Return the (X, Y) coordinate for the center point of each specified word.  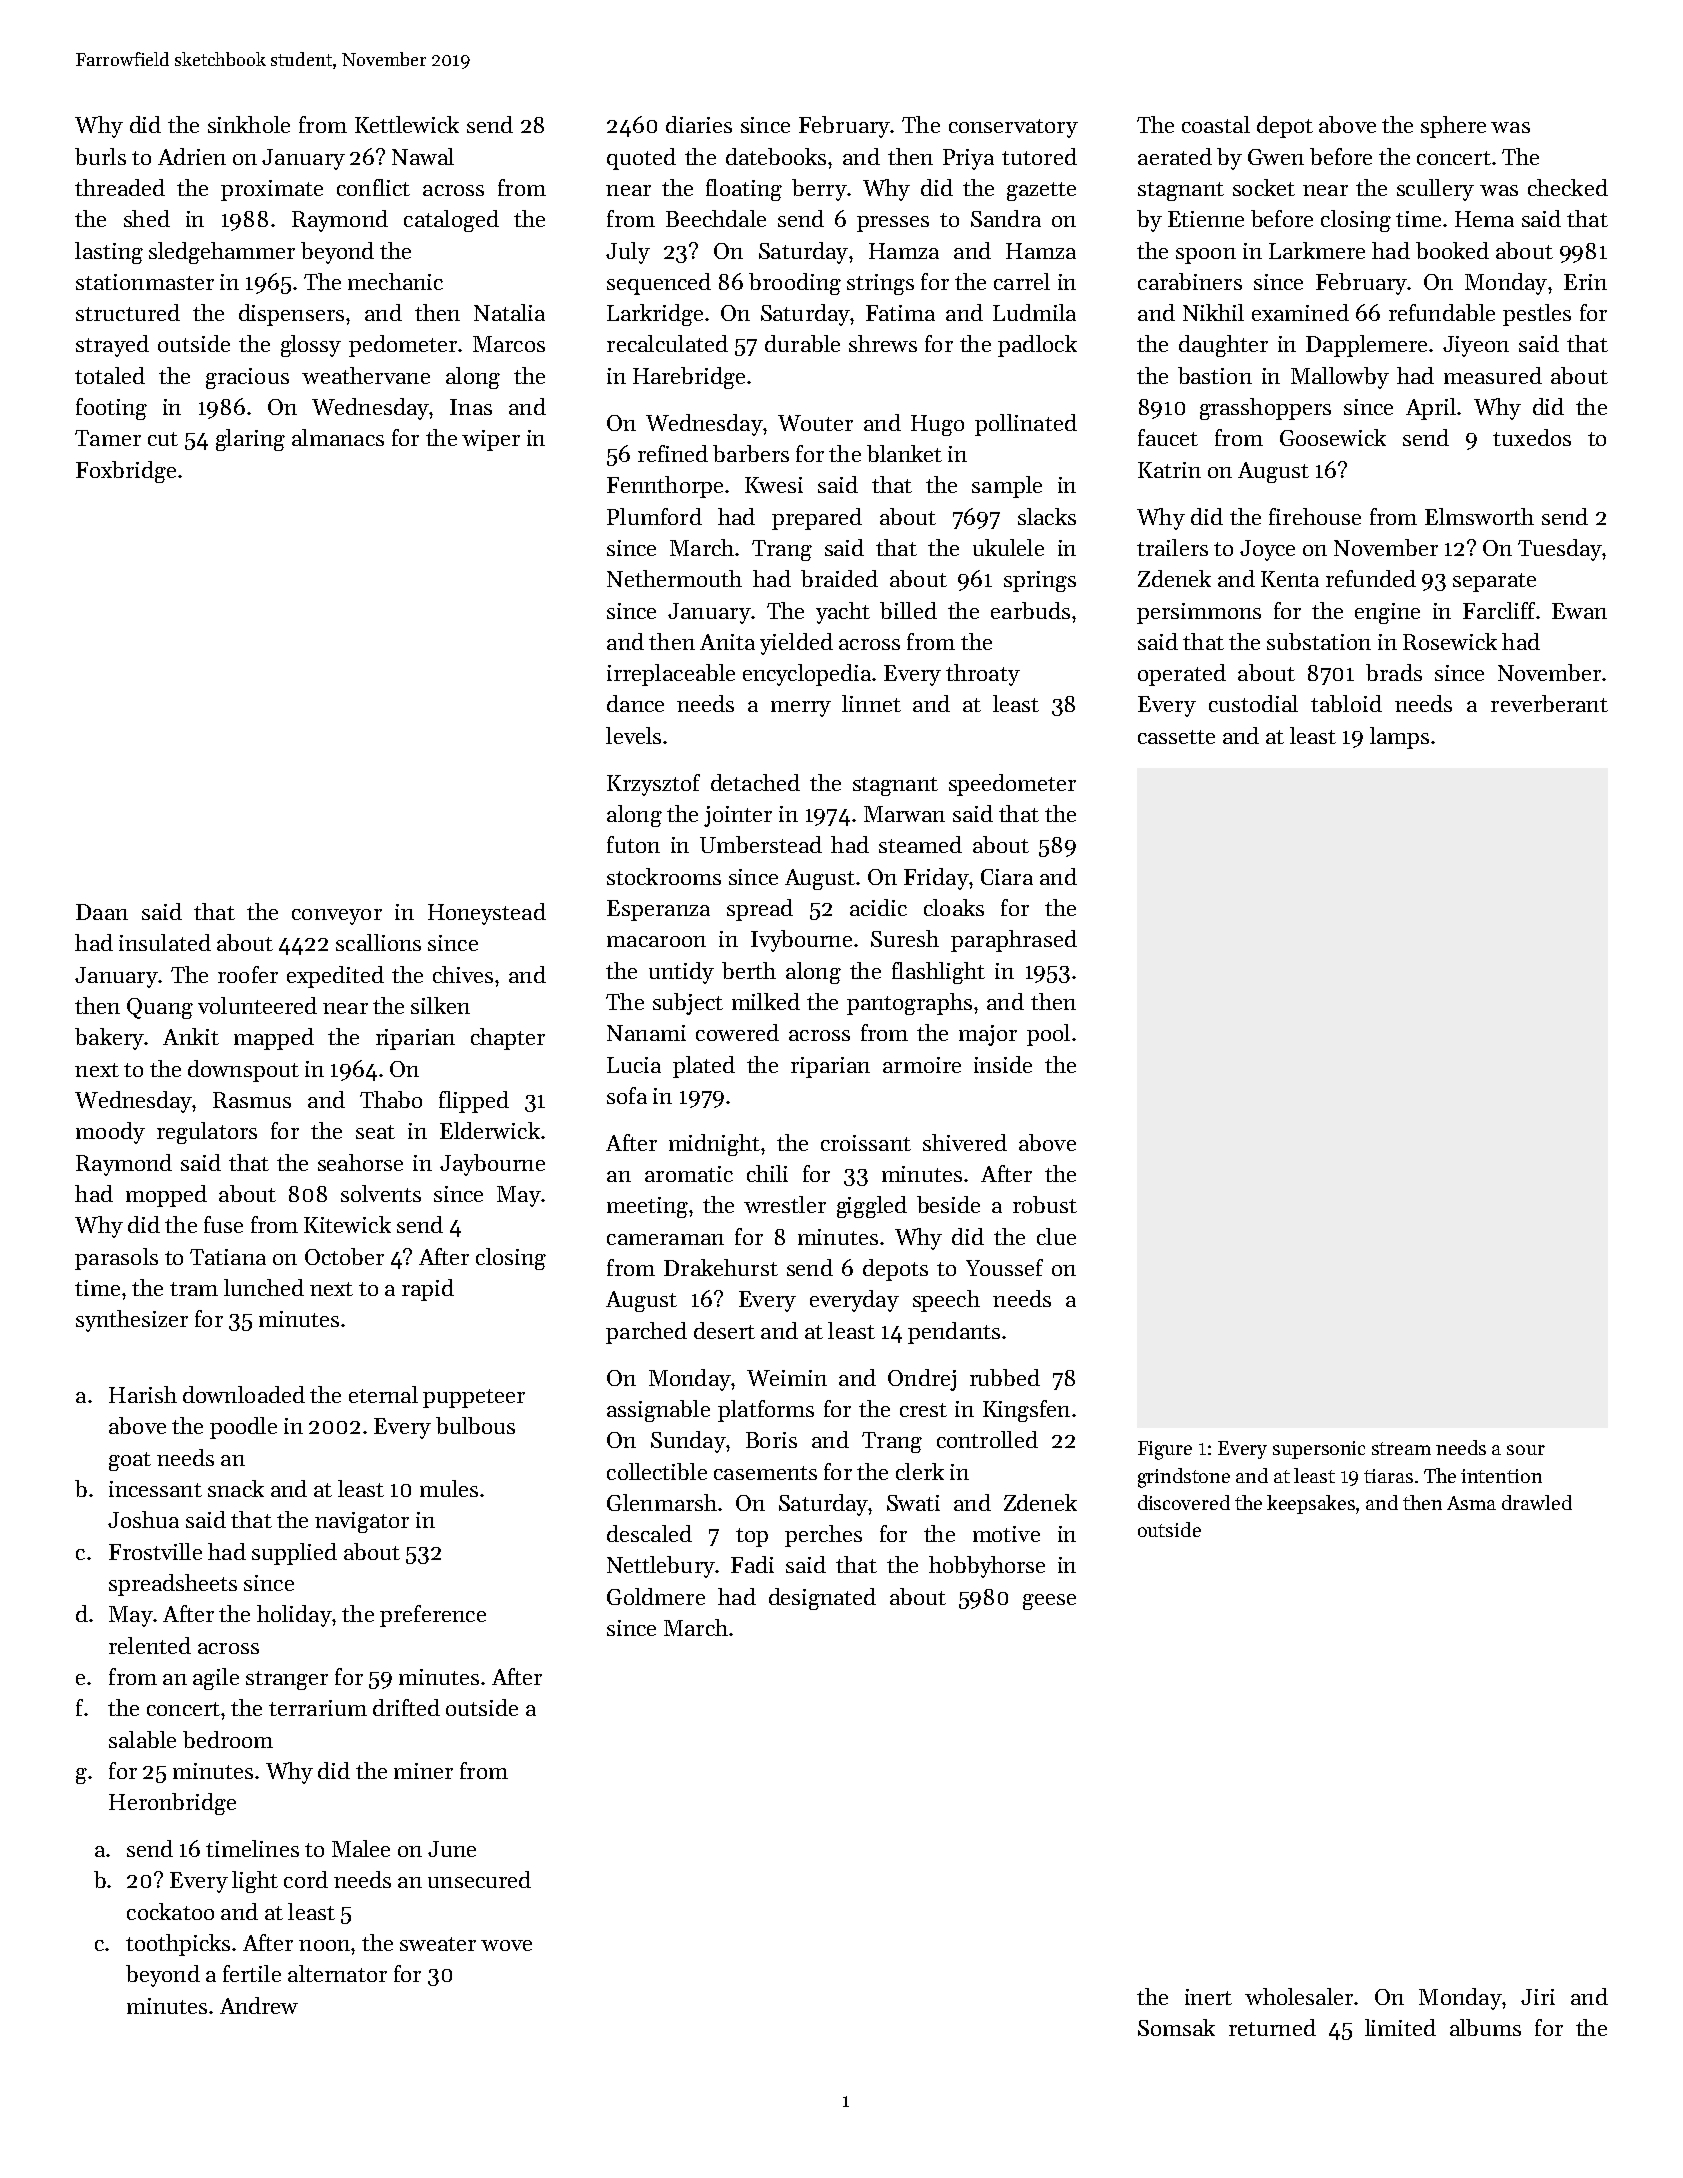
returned (1272, 2027)
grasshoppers (1265, 409)
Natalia (509, 312)
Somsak (1176, 2027)
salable (142, 1739)
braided (839, 578)
